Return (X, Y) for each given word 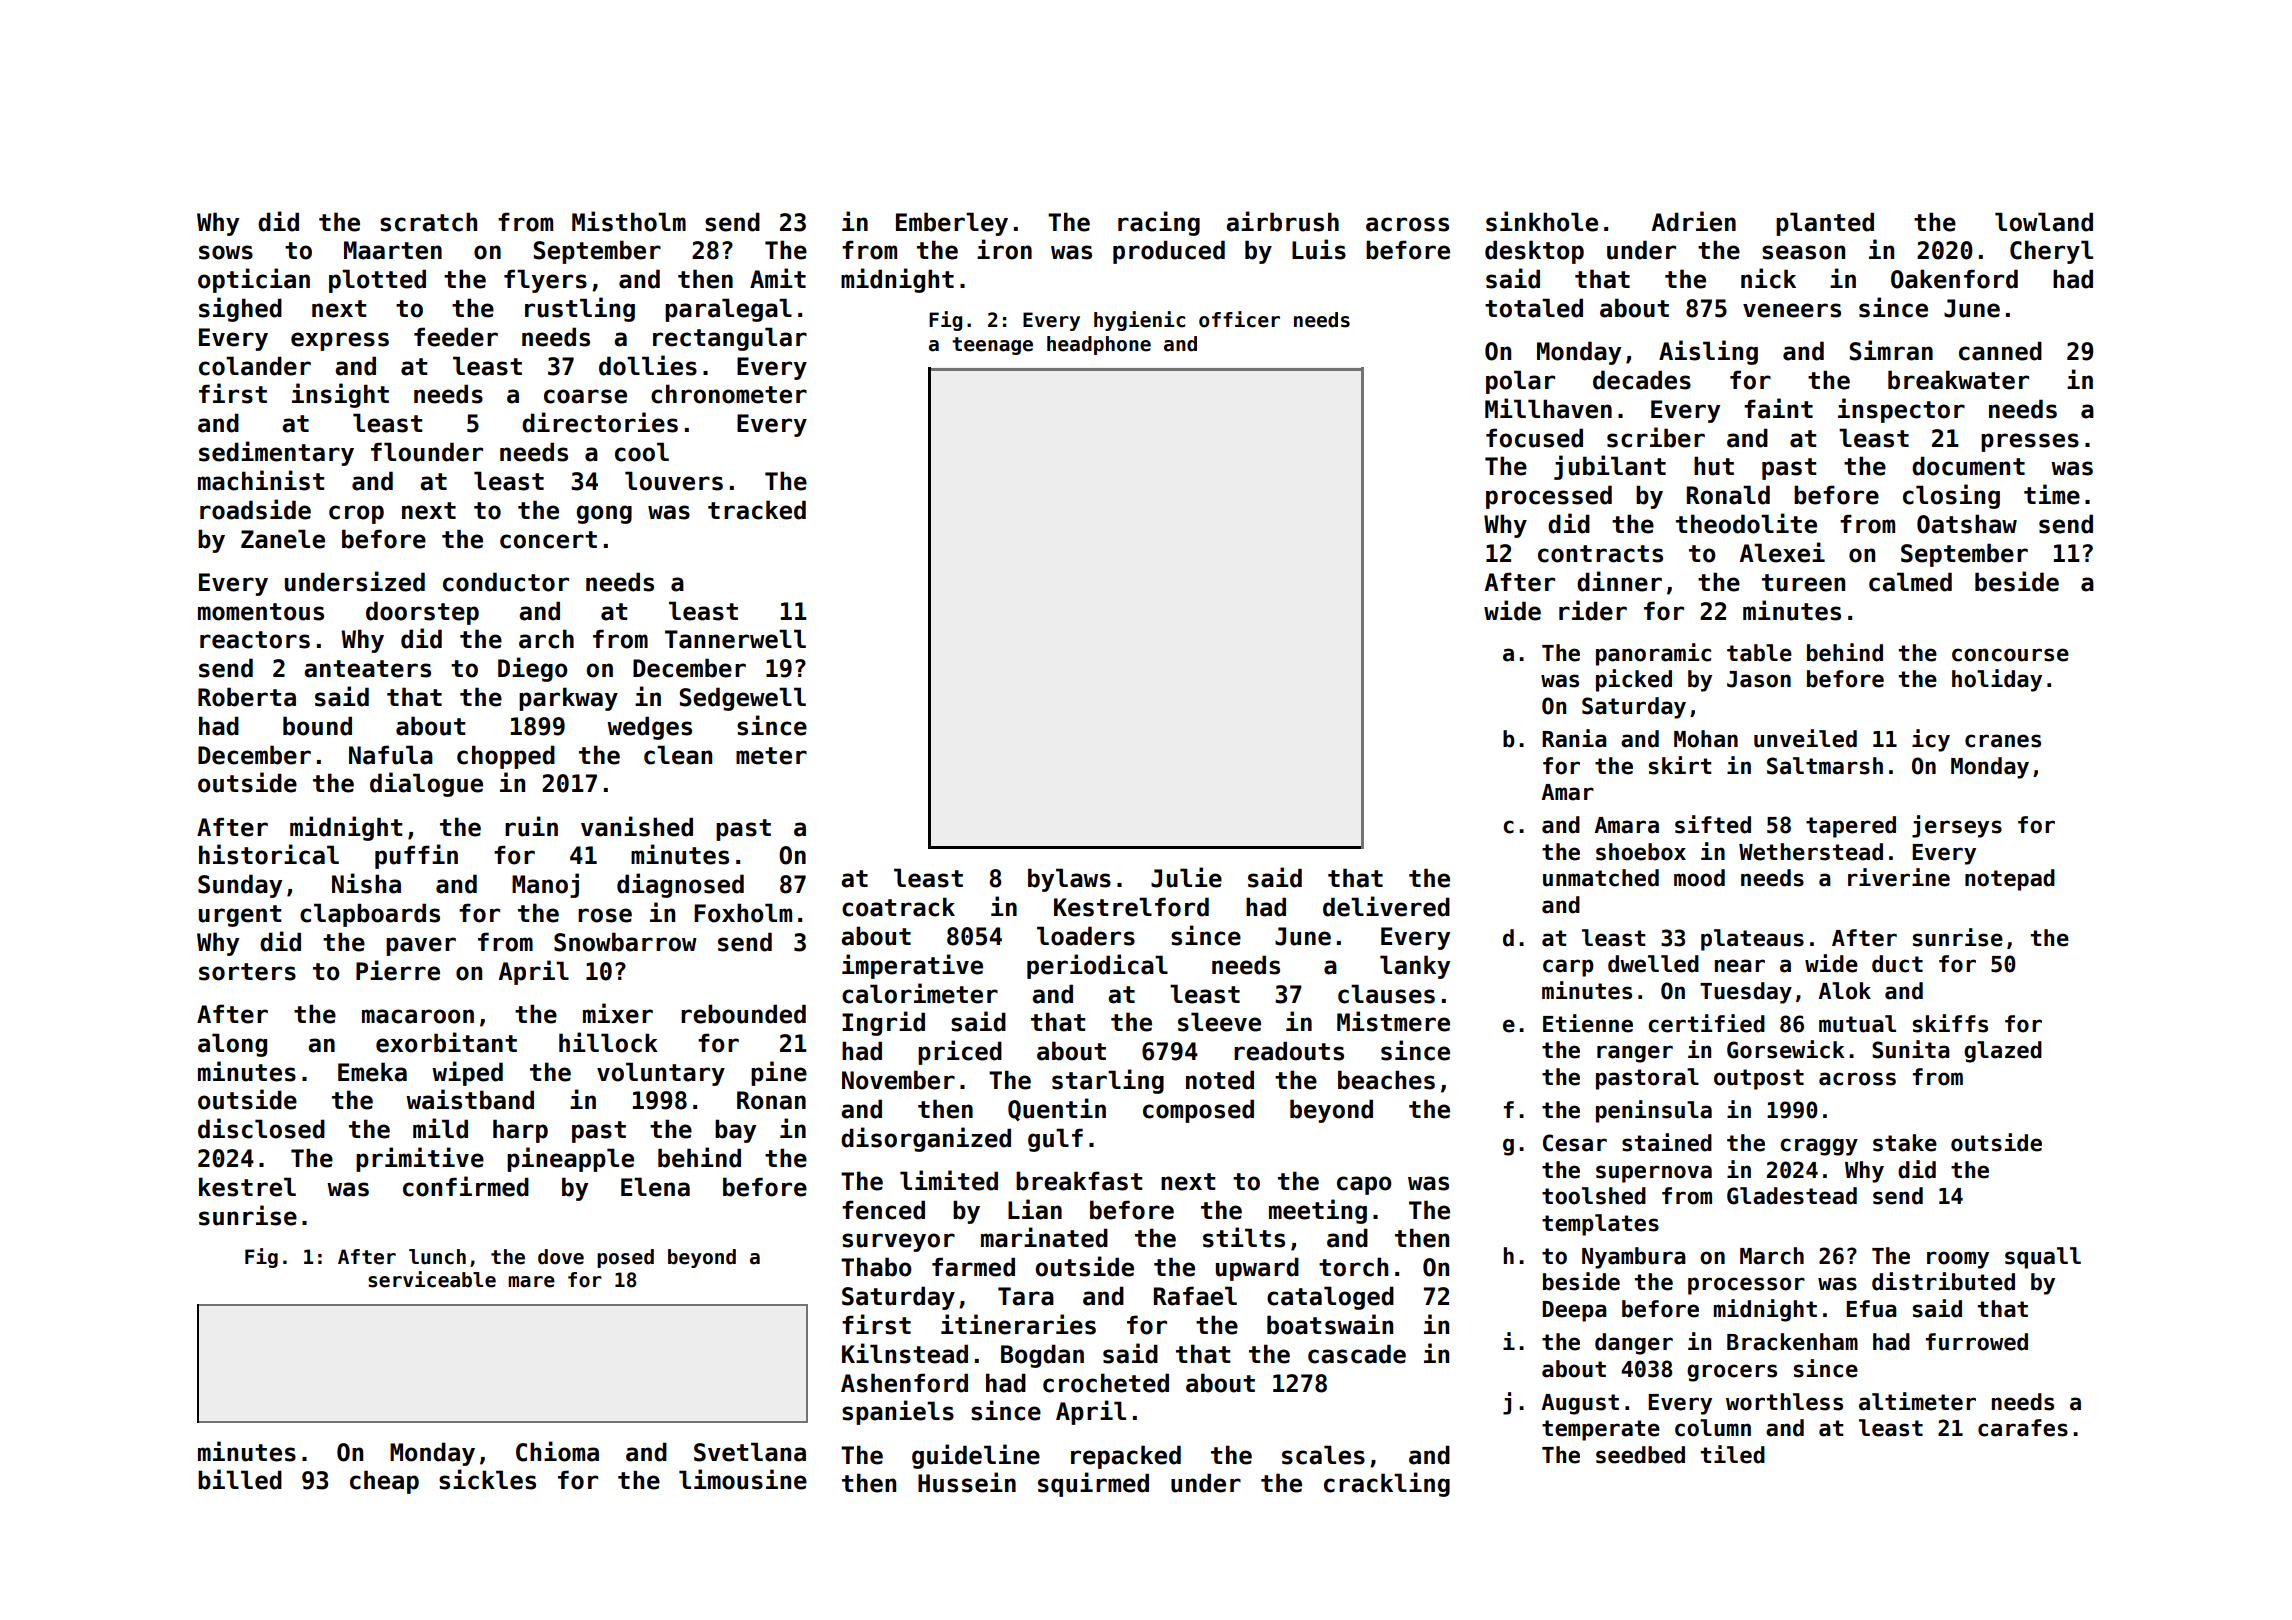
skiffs (1950, 1023)
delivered (1386, 906)
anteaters (367, 669)
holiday (1997, 680)
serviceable (432, 1279)
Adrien (1694, 221)
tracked (757, 510)
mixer (618, 1013)
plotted (377, 281)
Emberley (952, 224)
